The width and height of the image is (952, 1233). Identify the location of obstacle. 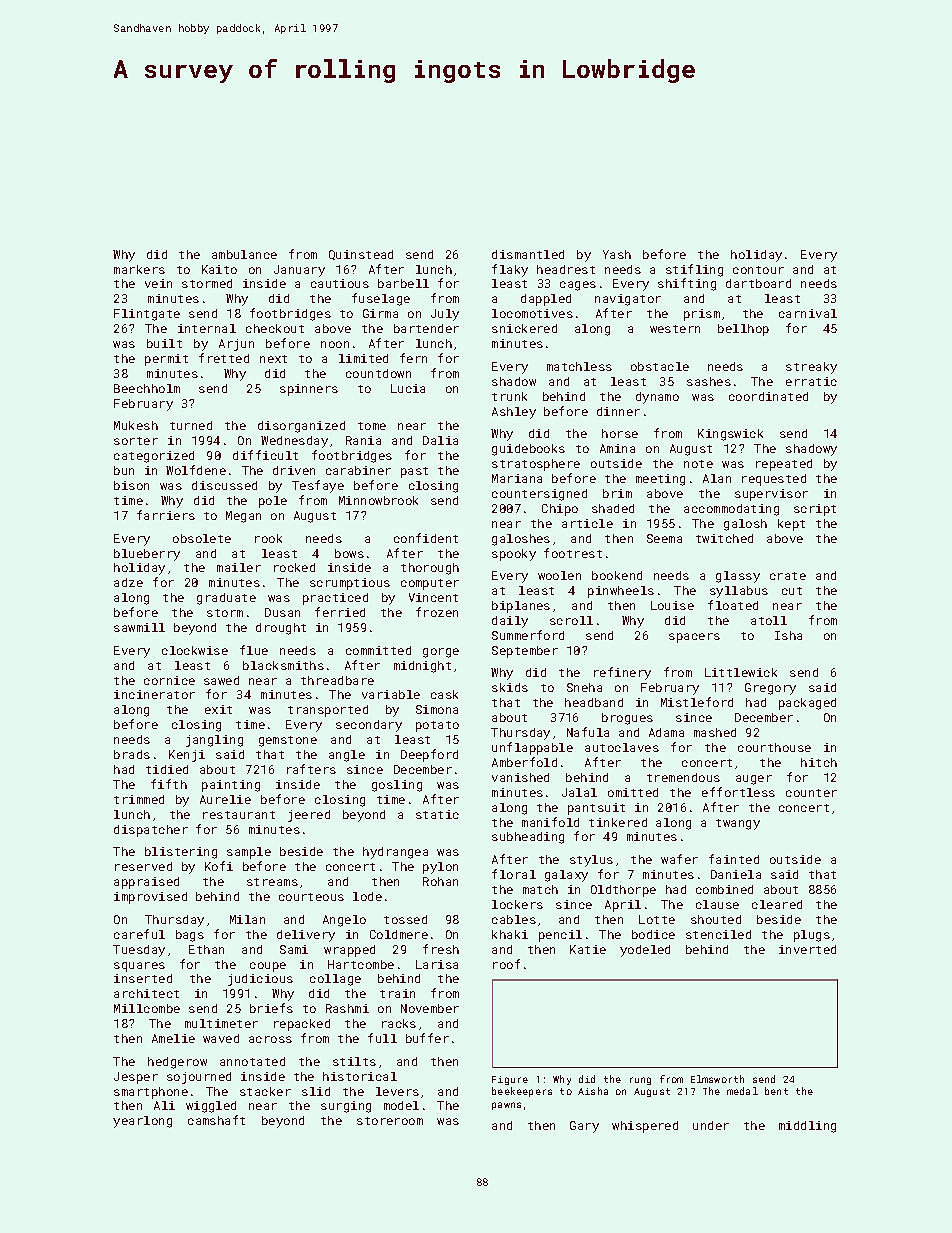
(660, 366).
